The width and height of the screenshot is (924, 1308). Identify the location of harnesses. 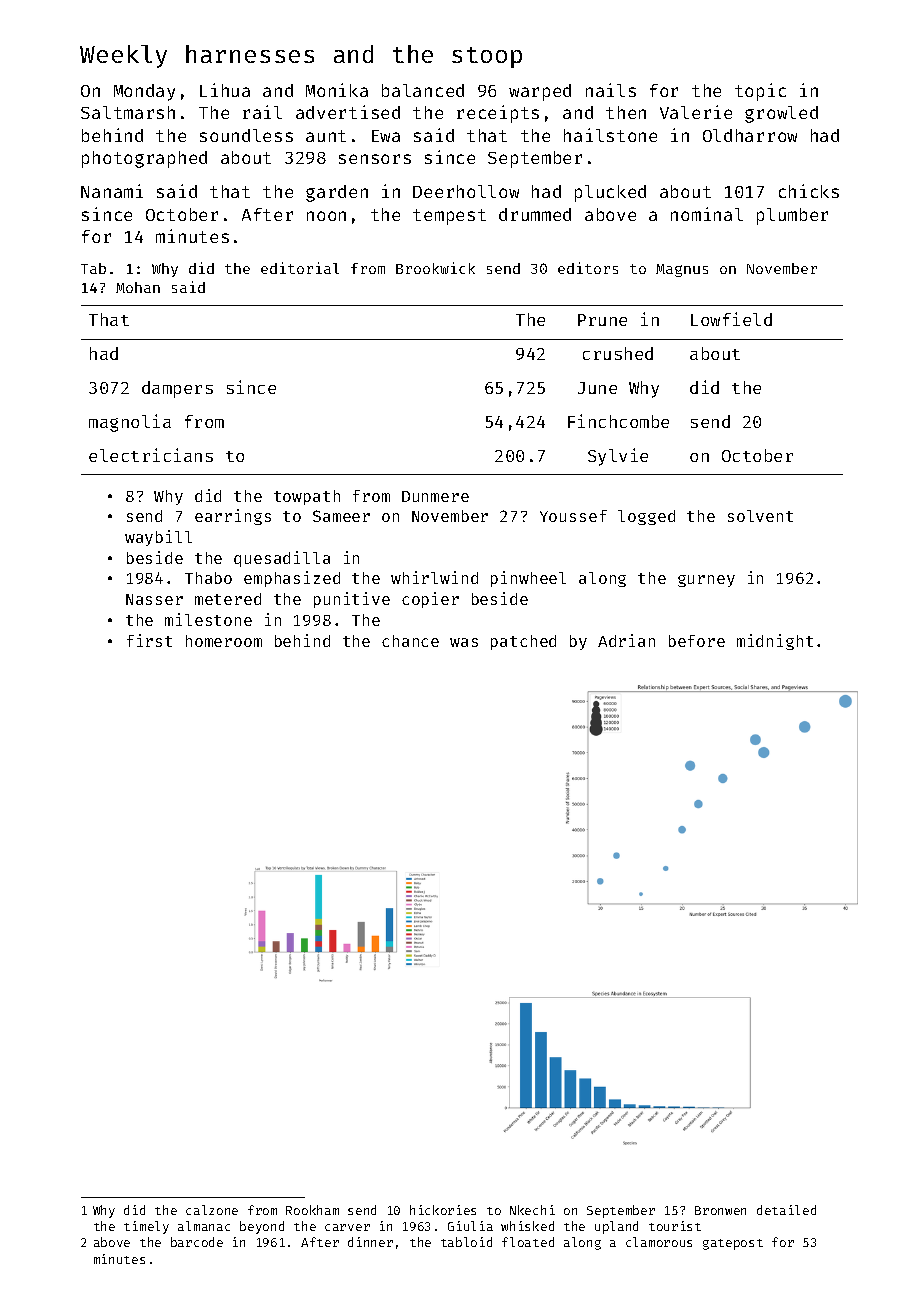
(250, 54).
